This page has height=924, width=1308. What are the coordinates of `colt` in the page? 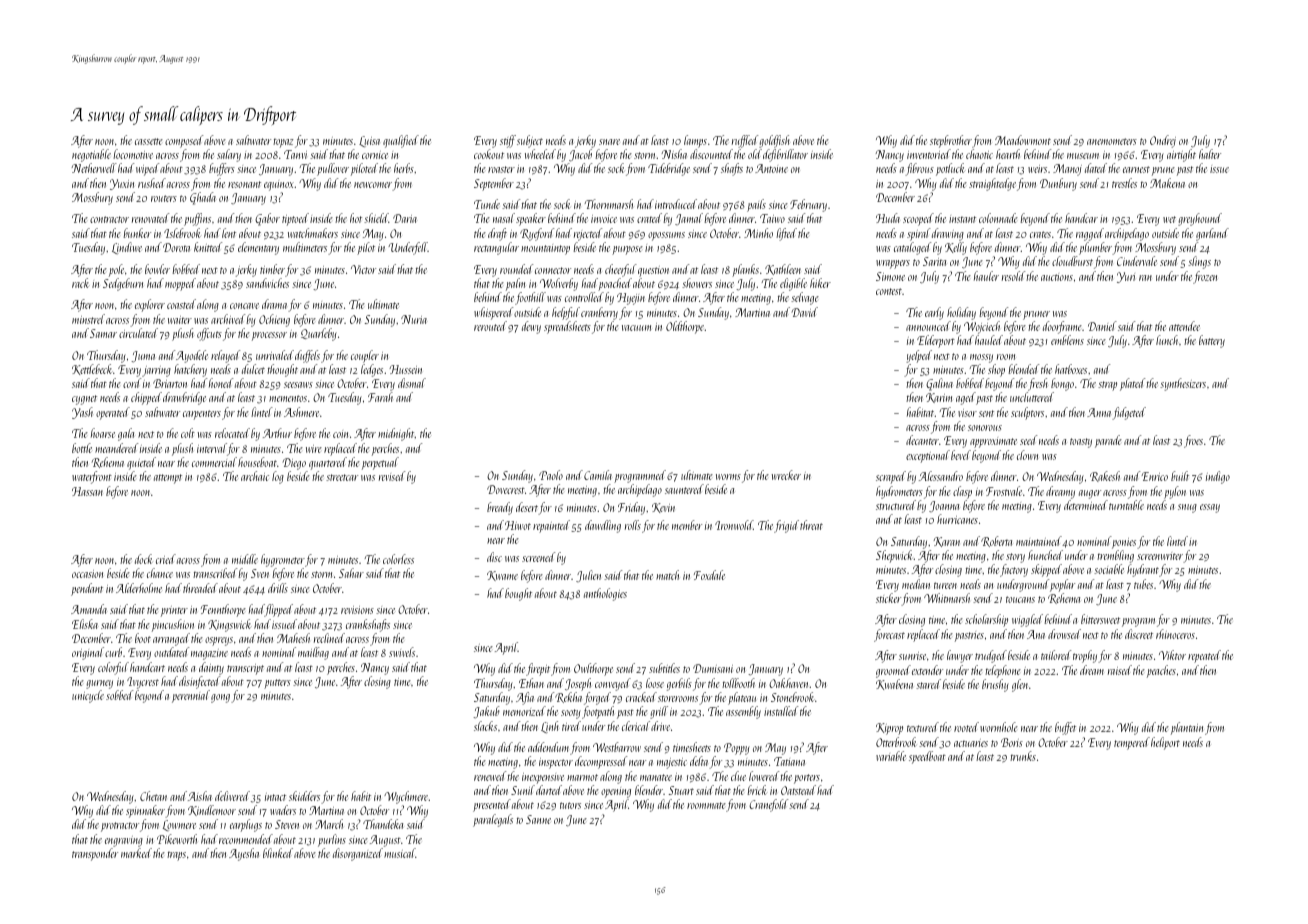 It's located at (188, 433).
